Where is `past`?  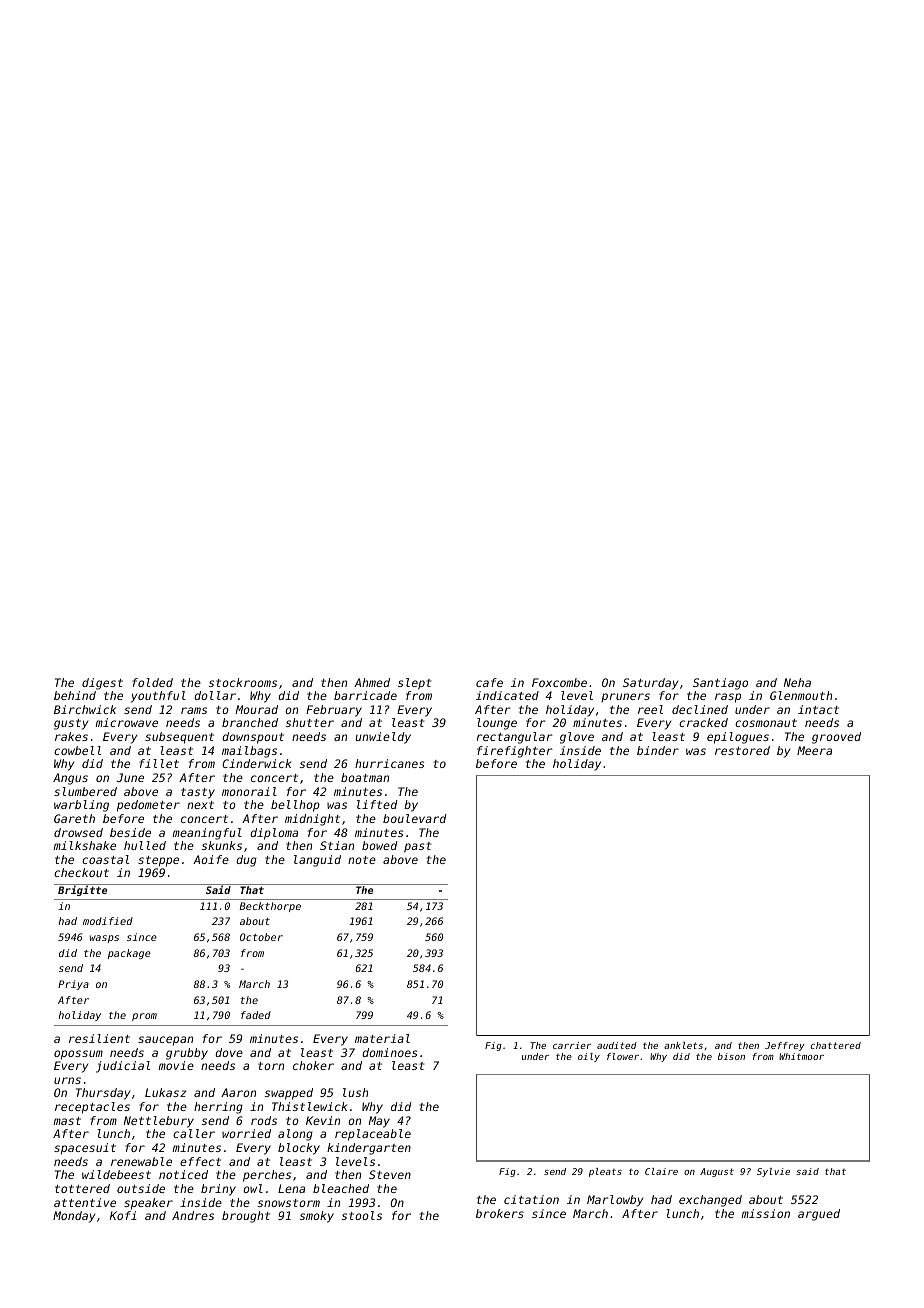 past is located at coordinates (417, 847).
